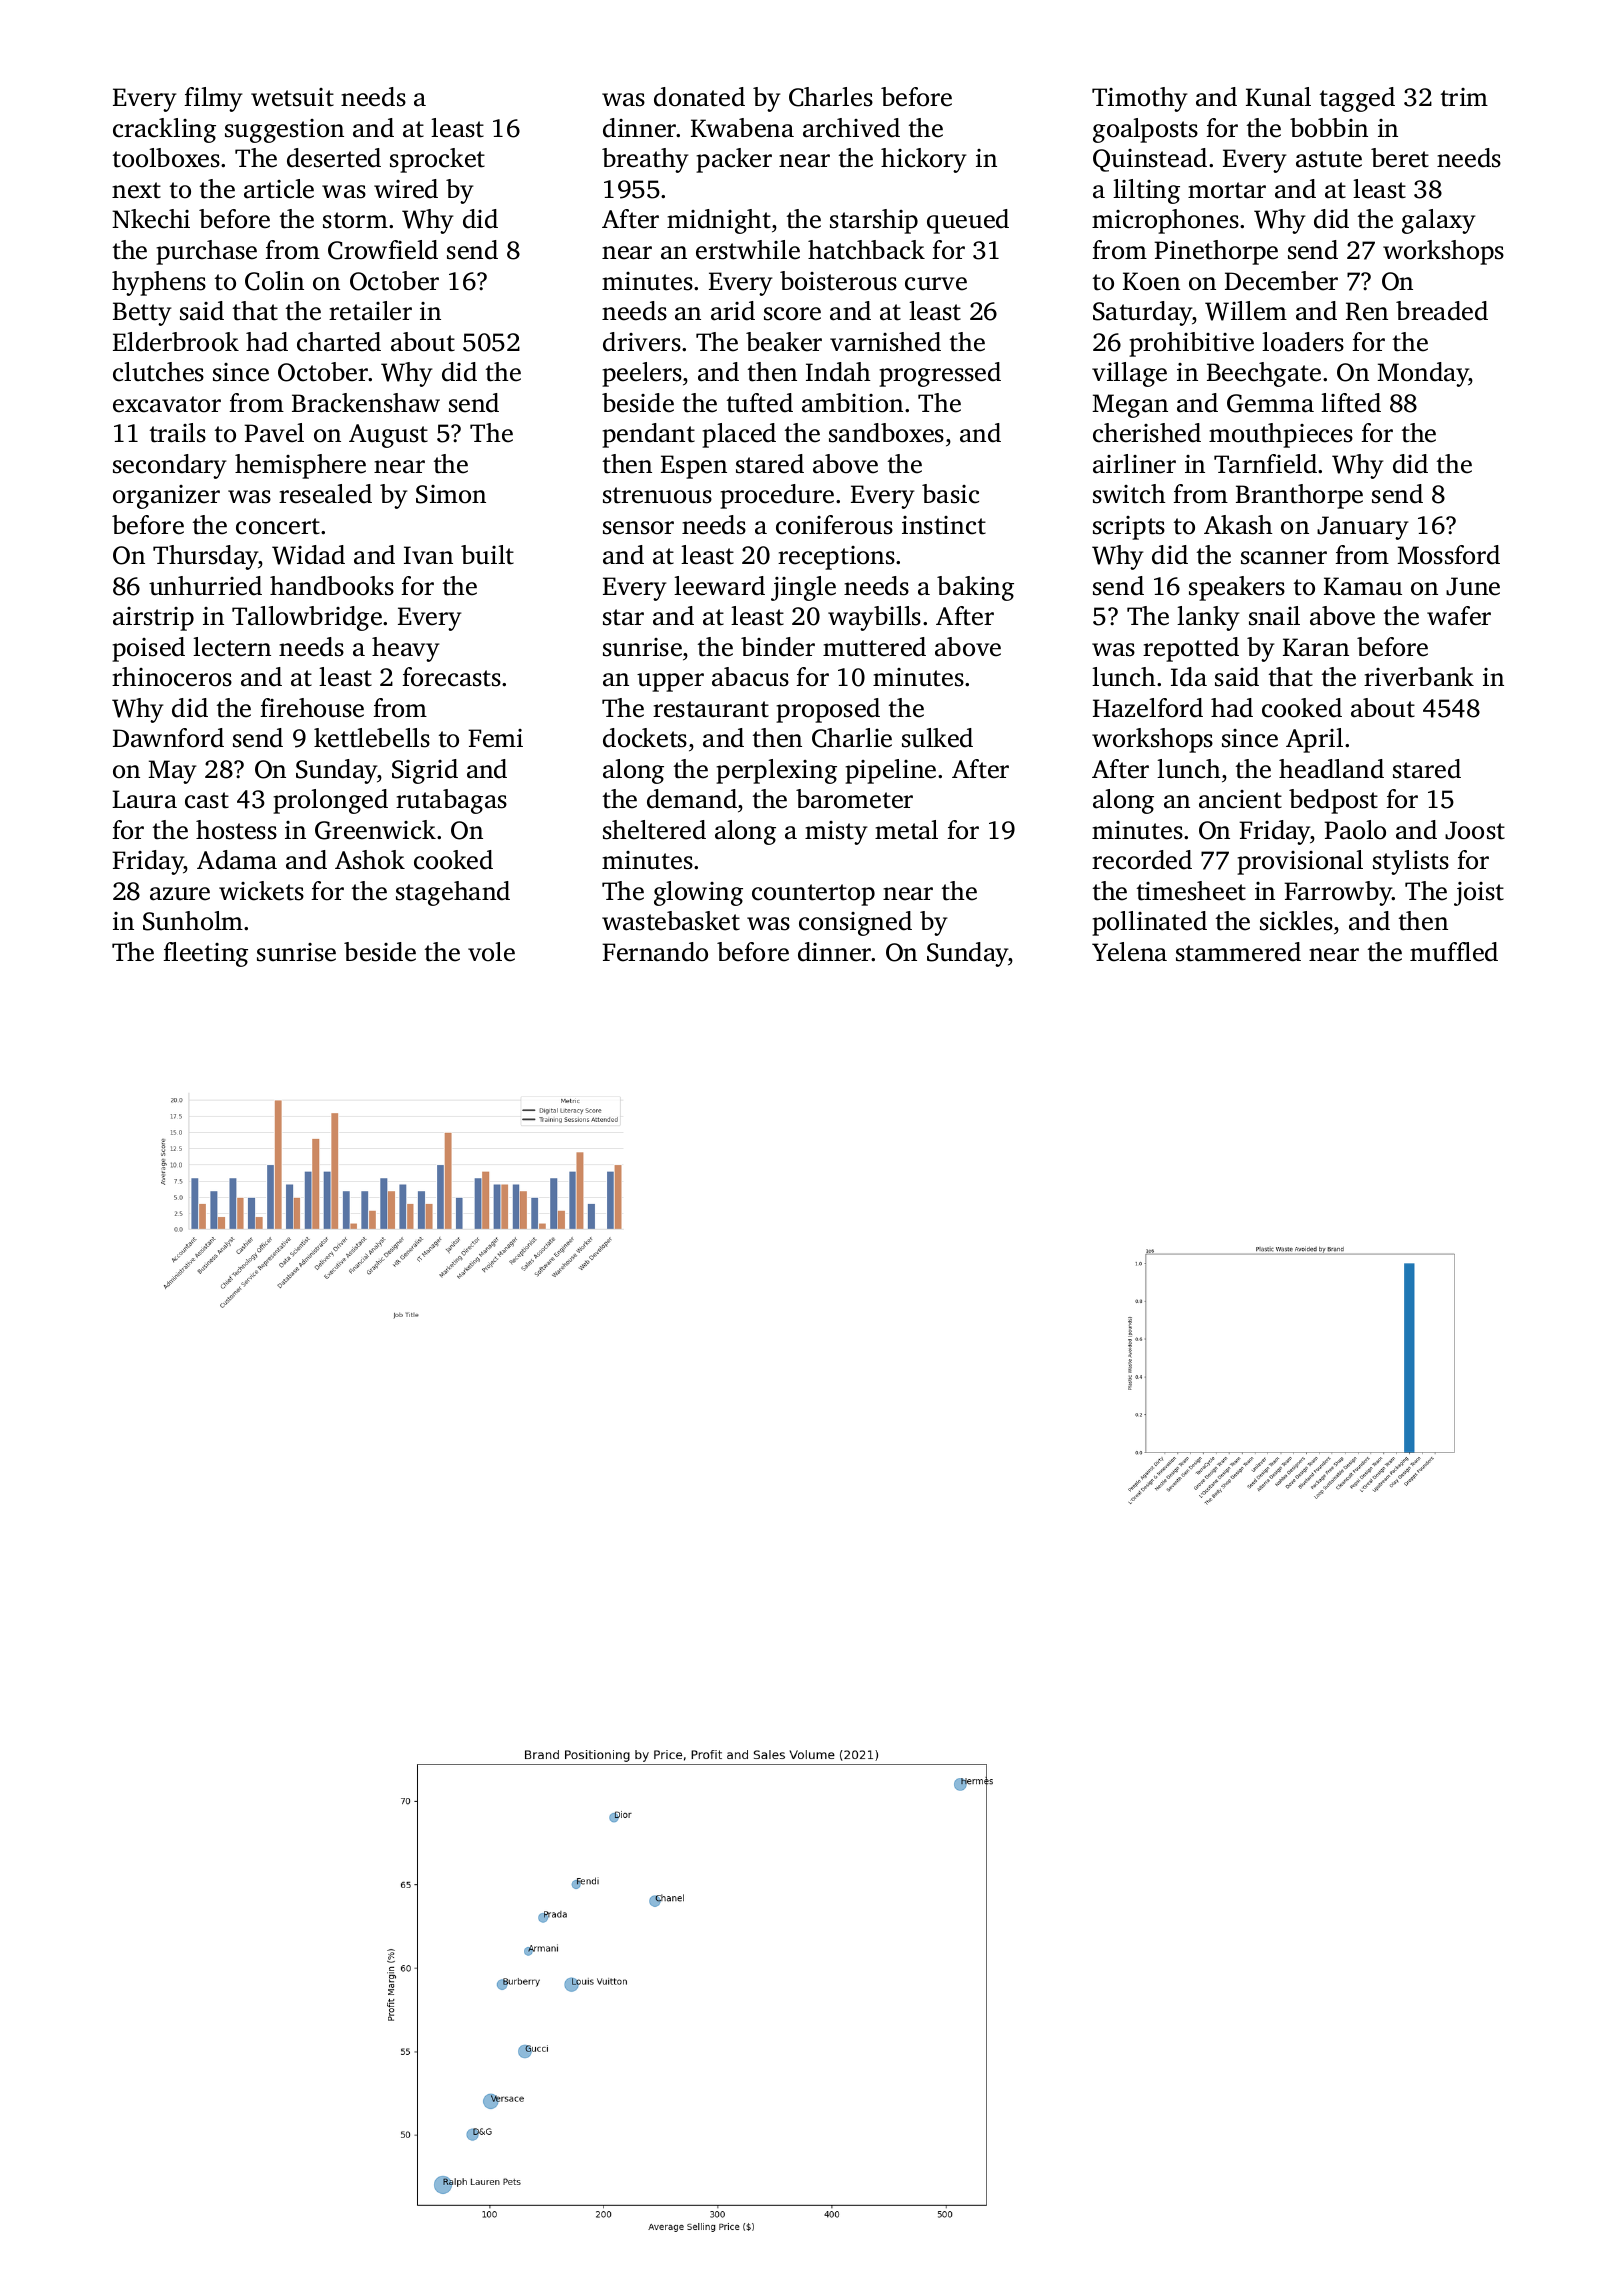 The height and width of the screenshot is (2292, 1620). Describe the element at coordinates (734, 160) in the screenshot. I see `packer` at that location.
